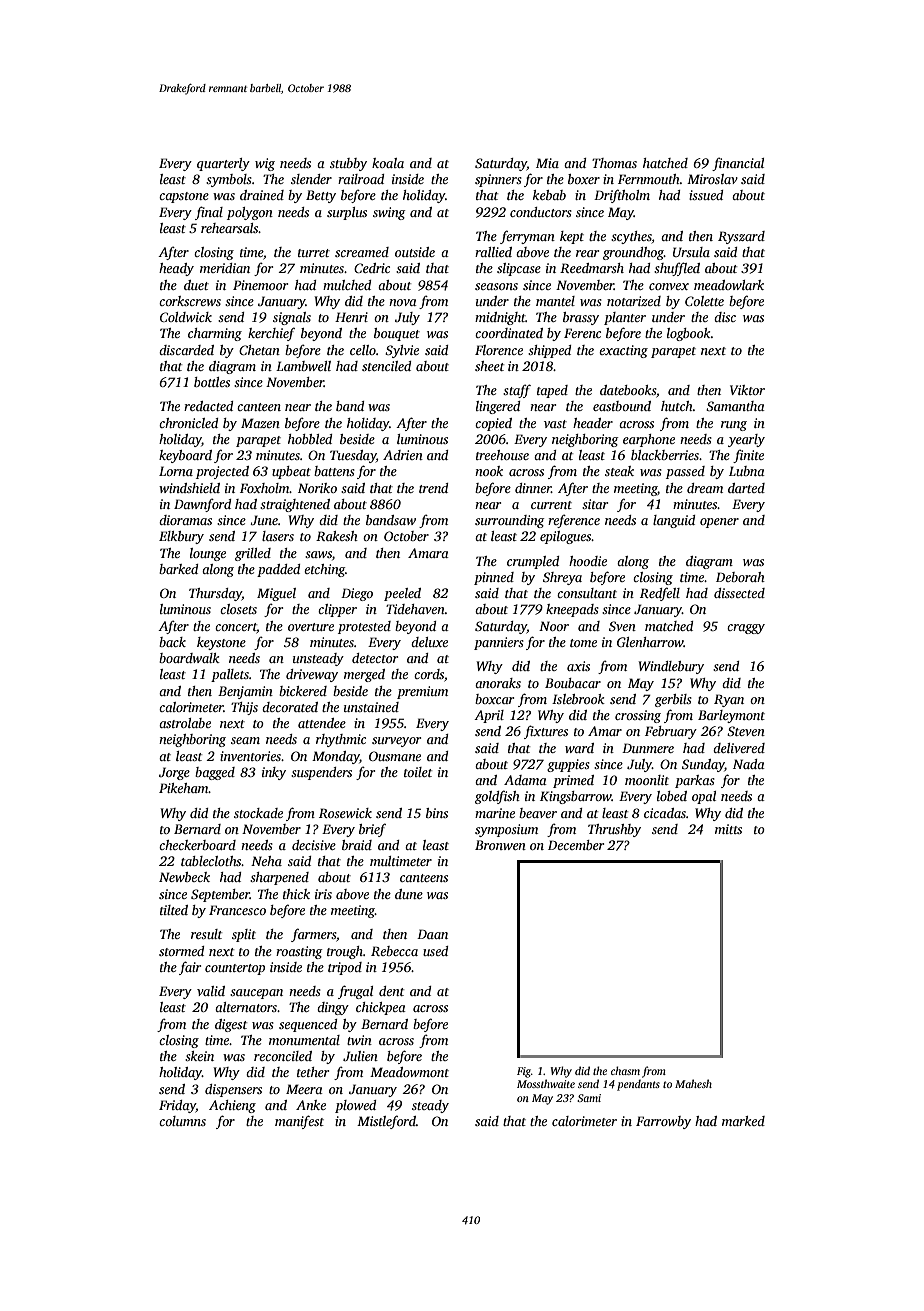  Describe the element at coordinates (174, 773) in the document. I see `Jorge` at that location.
